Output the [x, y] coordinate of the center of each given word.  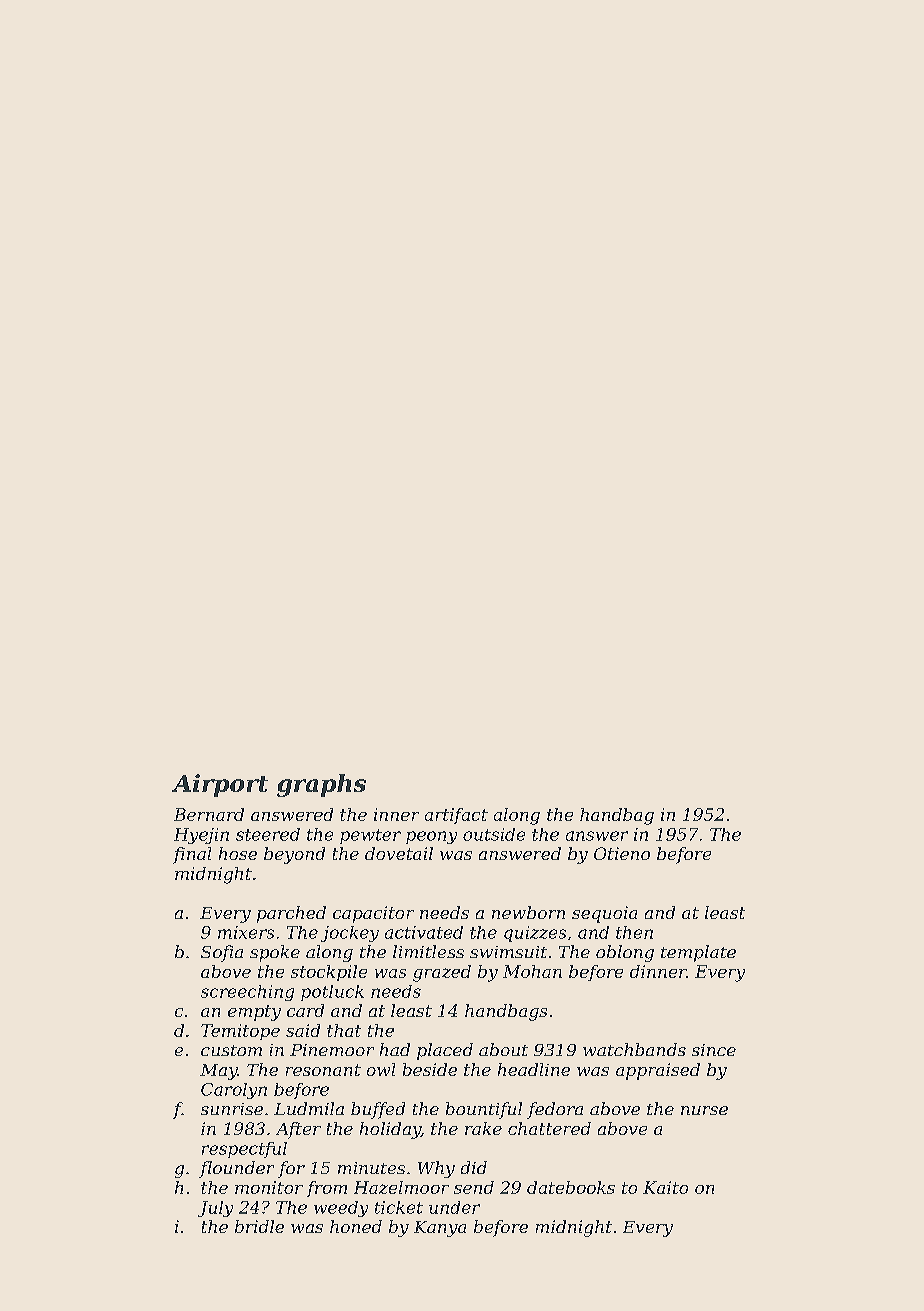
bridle [259, 1226]
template [698, 953]
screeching [247, 993]
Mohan [532, 971]
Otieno [622, 853]
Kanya [440, 1229]
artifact [456, 816]
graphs [321, 785]
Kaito [665, 1187]
